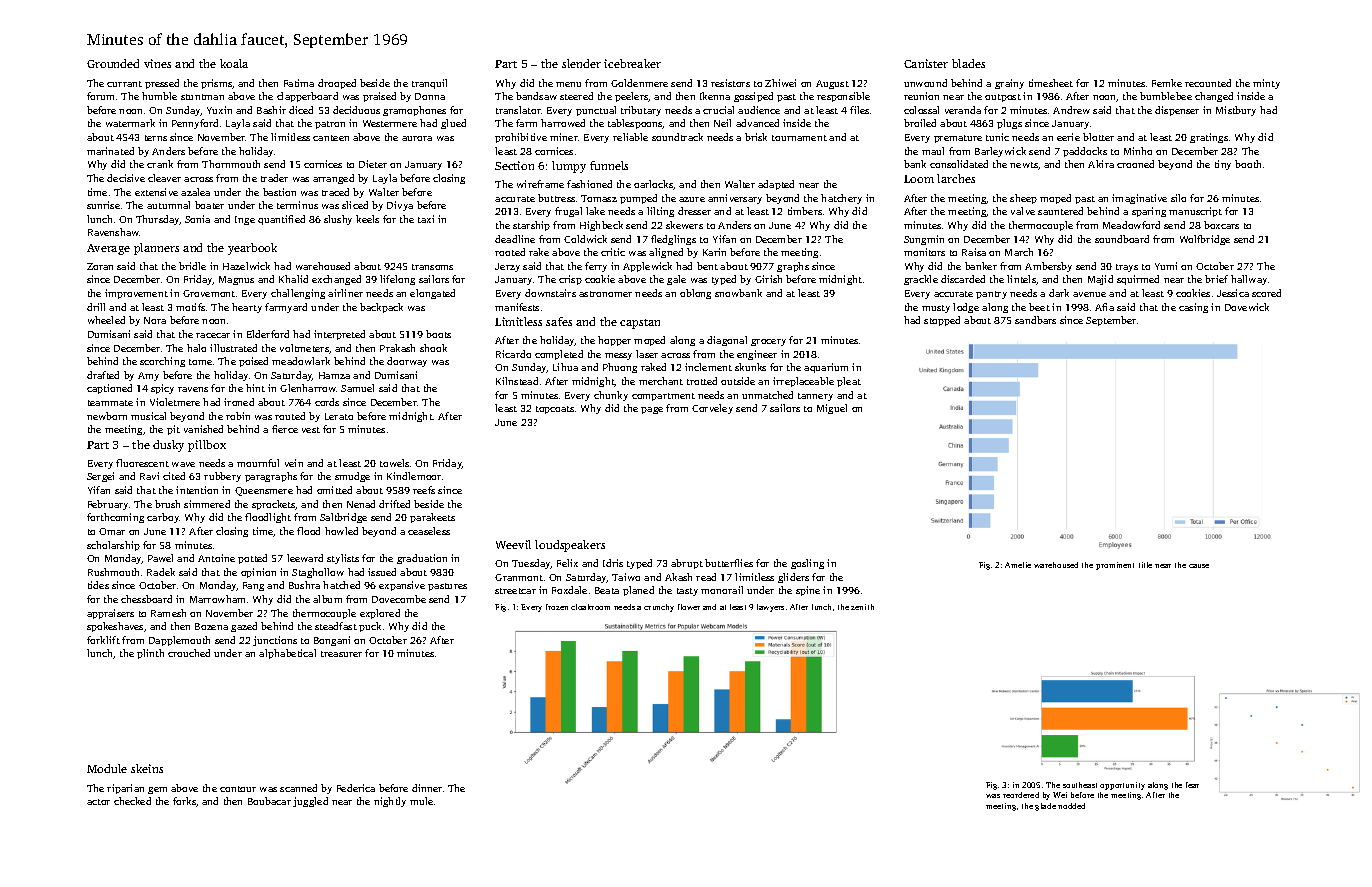 The height and width of the screenshot is (887, 1372). I want to click on hearty, so click(247, 308).
